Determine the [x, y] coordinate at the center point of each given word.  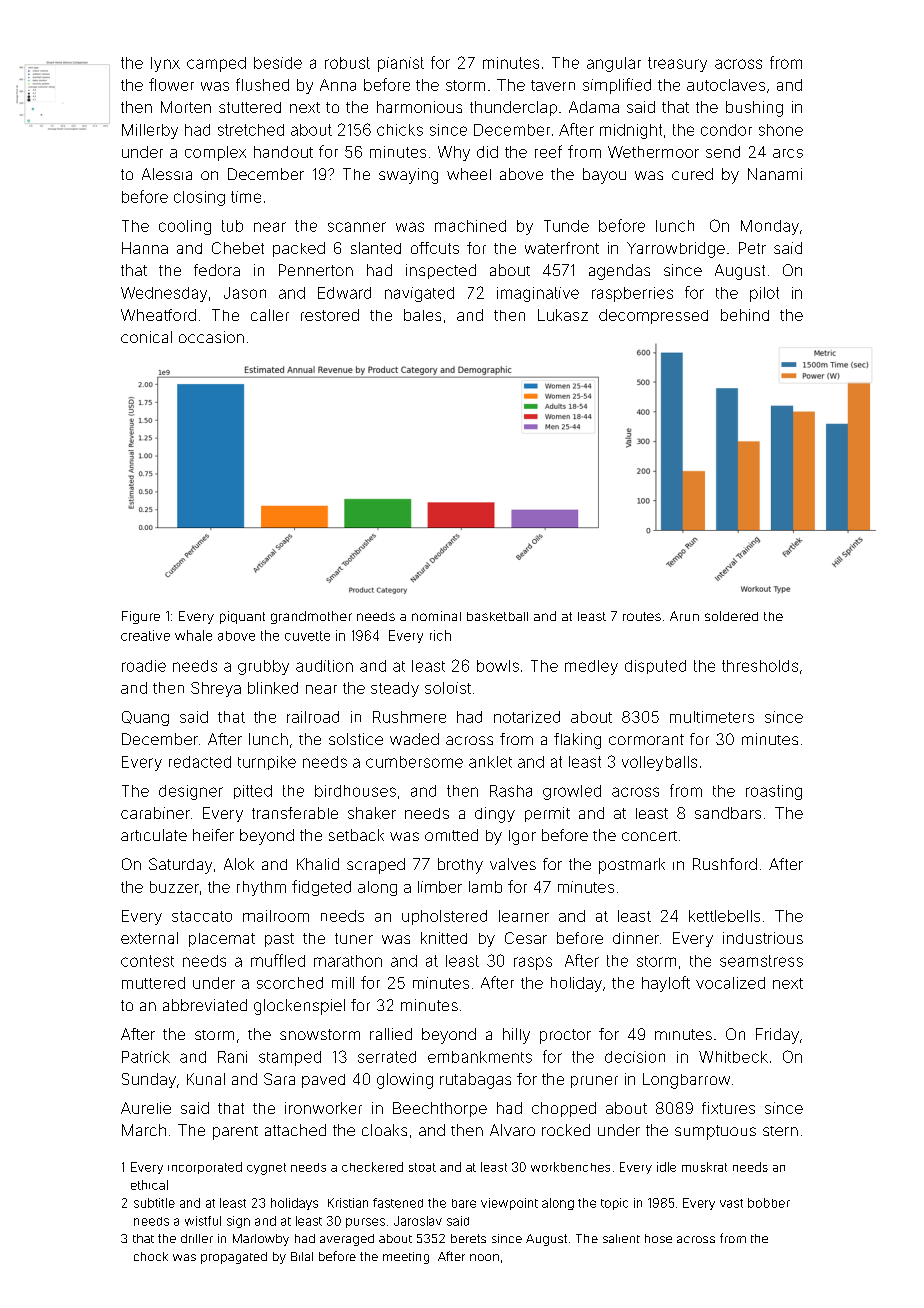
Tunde [566, 226]
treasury [677, 64]
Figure [141, 617]
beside [278, 63]
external [149, 938]
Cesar [526, 938]
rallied [391, 1034]
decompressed [653, 316]
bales [422, 315]
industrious [763, 938]
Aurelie [146, 1108]
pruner [594, 1082]
